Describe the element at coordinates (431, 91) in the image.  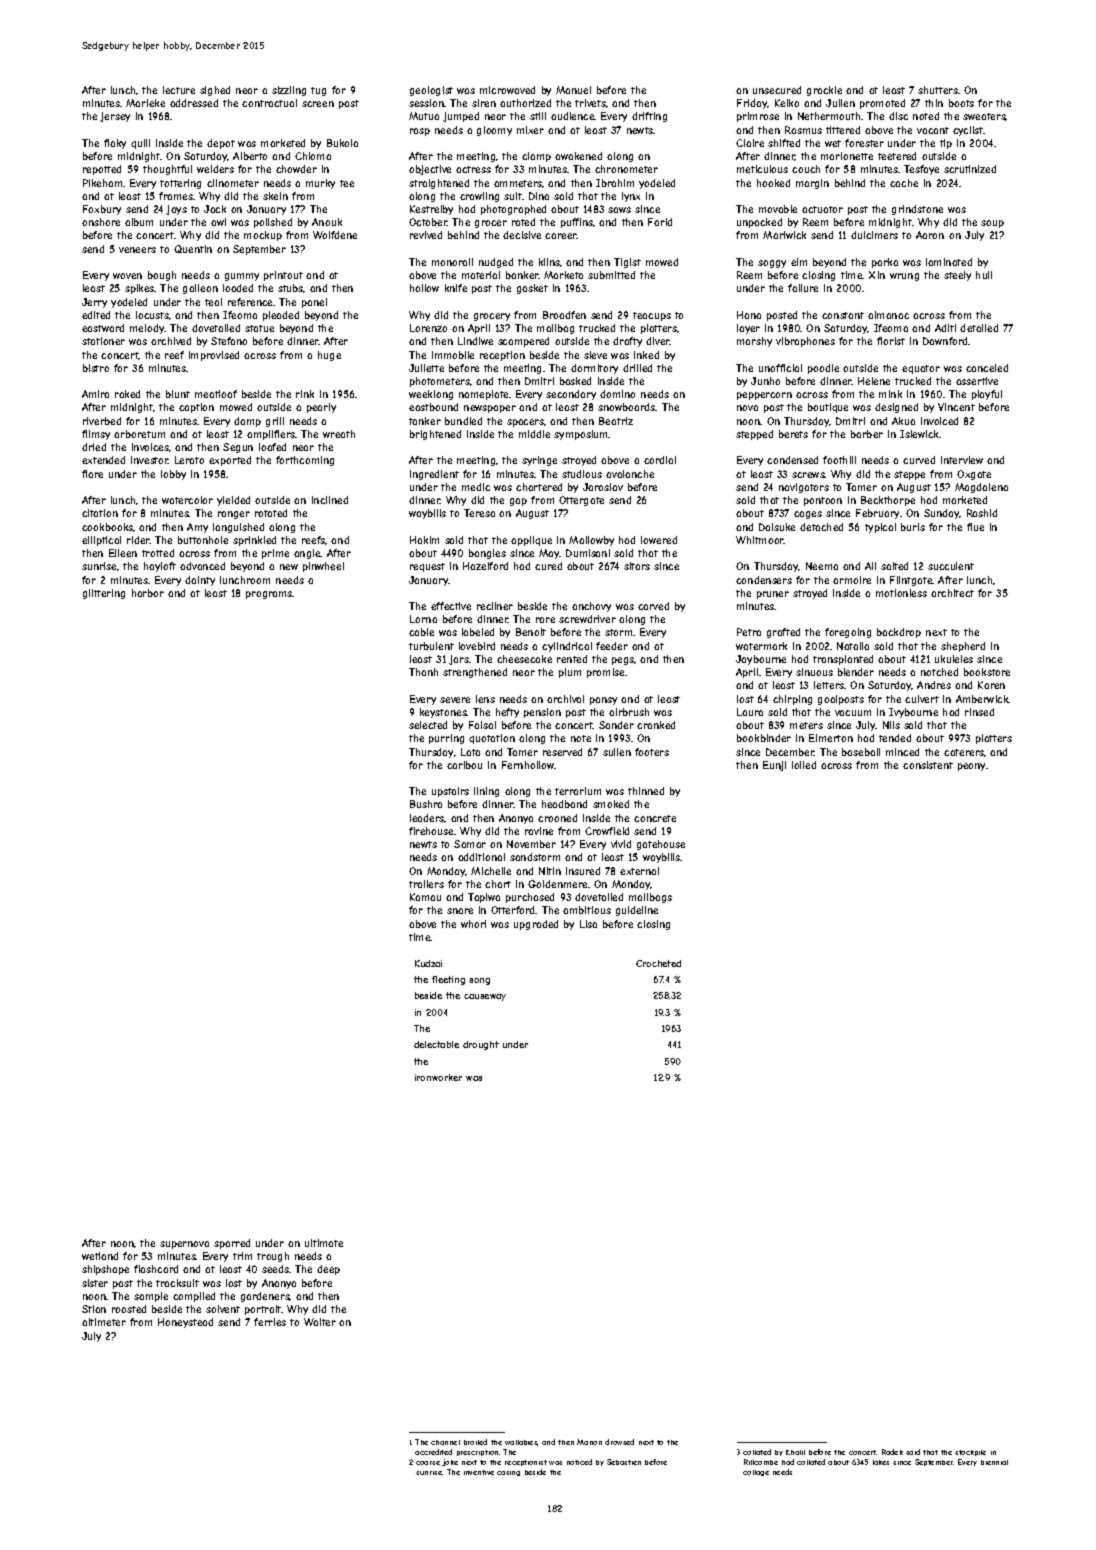
I see `geologist` at that location.
